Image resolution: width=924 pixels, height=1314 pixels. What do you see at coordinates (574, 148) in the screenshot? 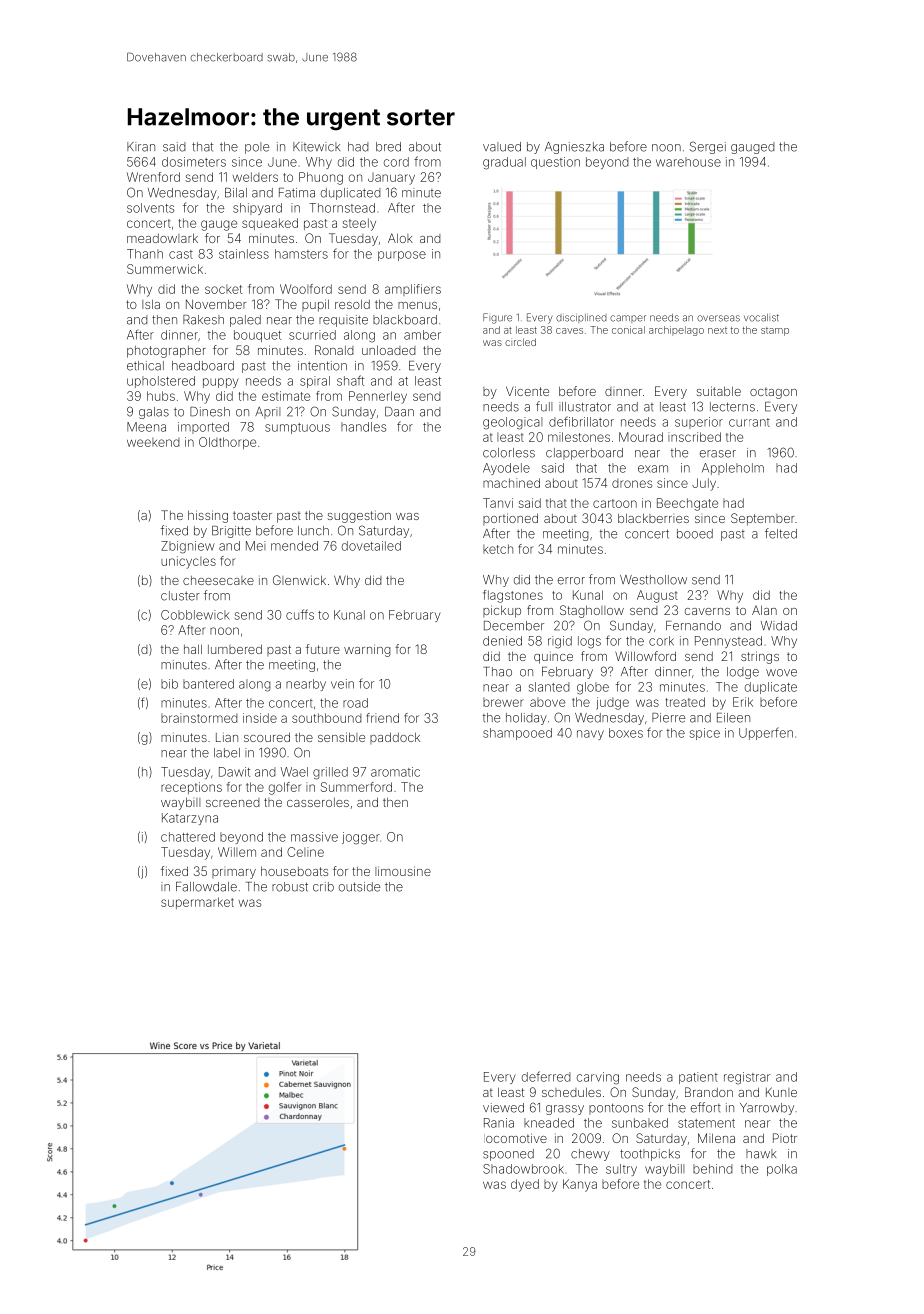
I see `Agnieszka` at bounding box center [574, 148].
